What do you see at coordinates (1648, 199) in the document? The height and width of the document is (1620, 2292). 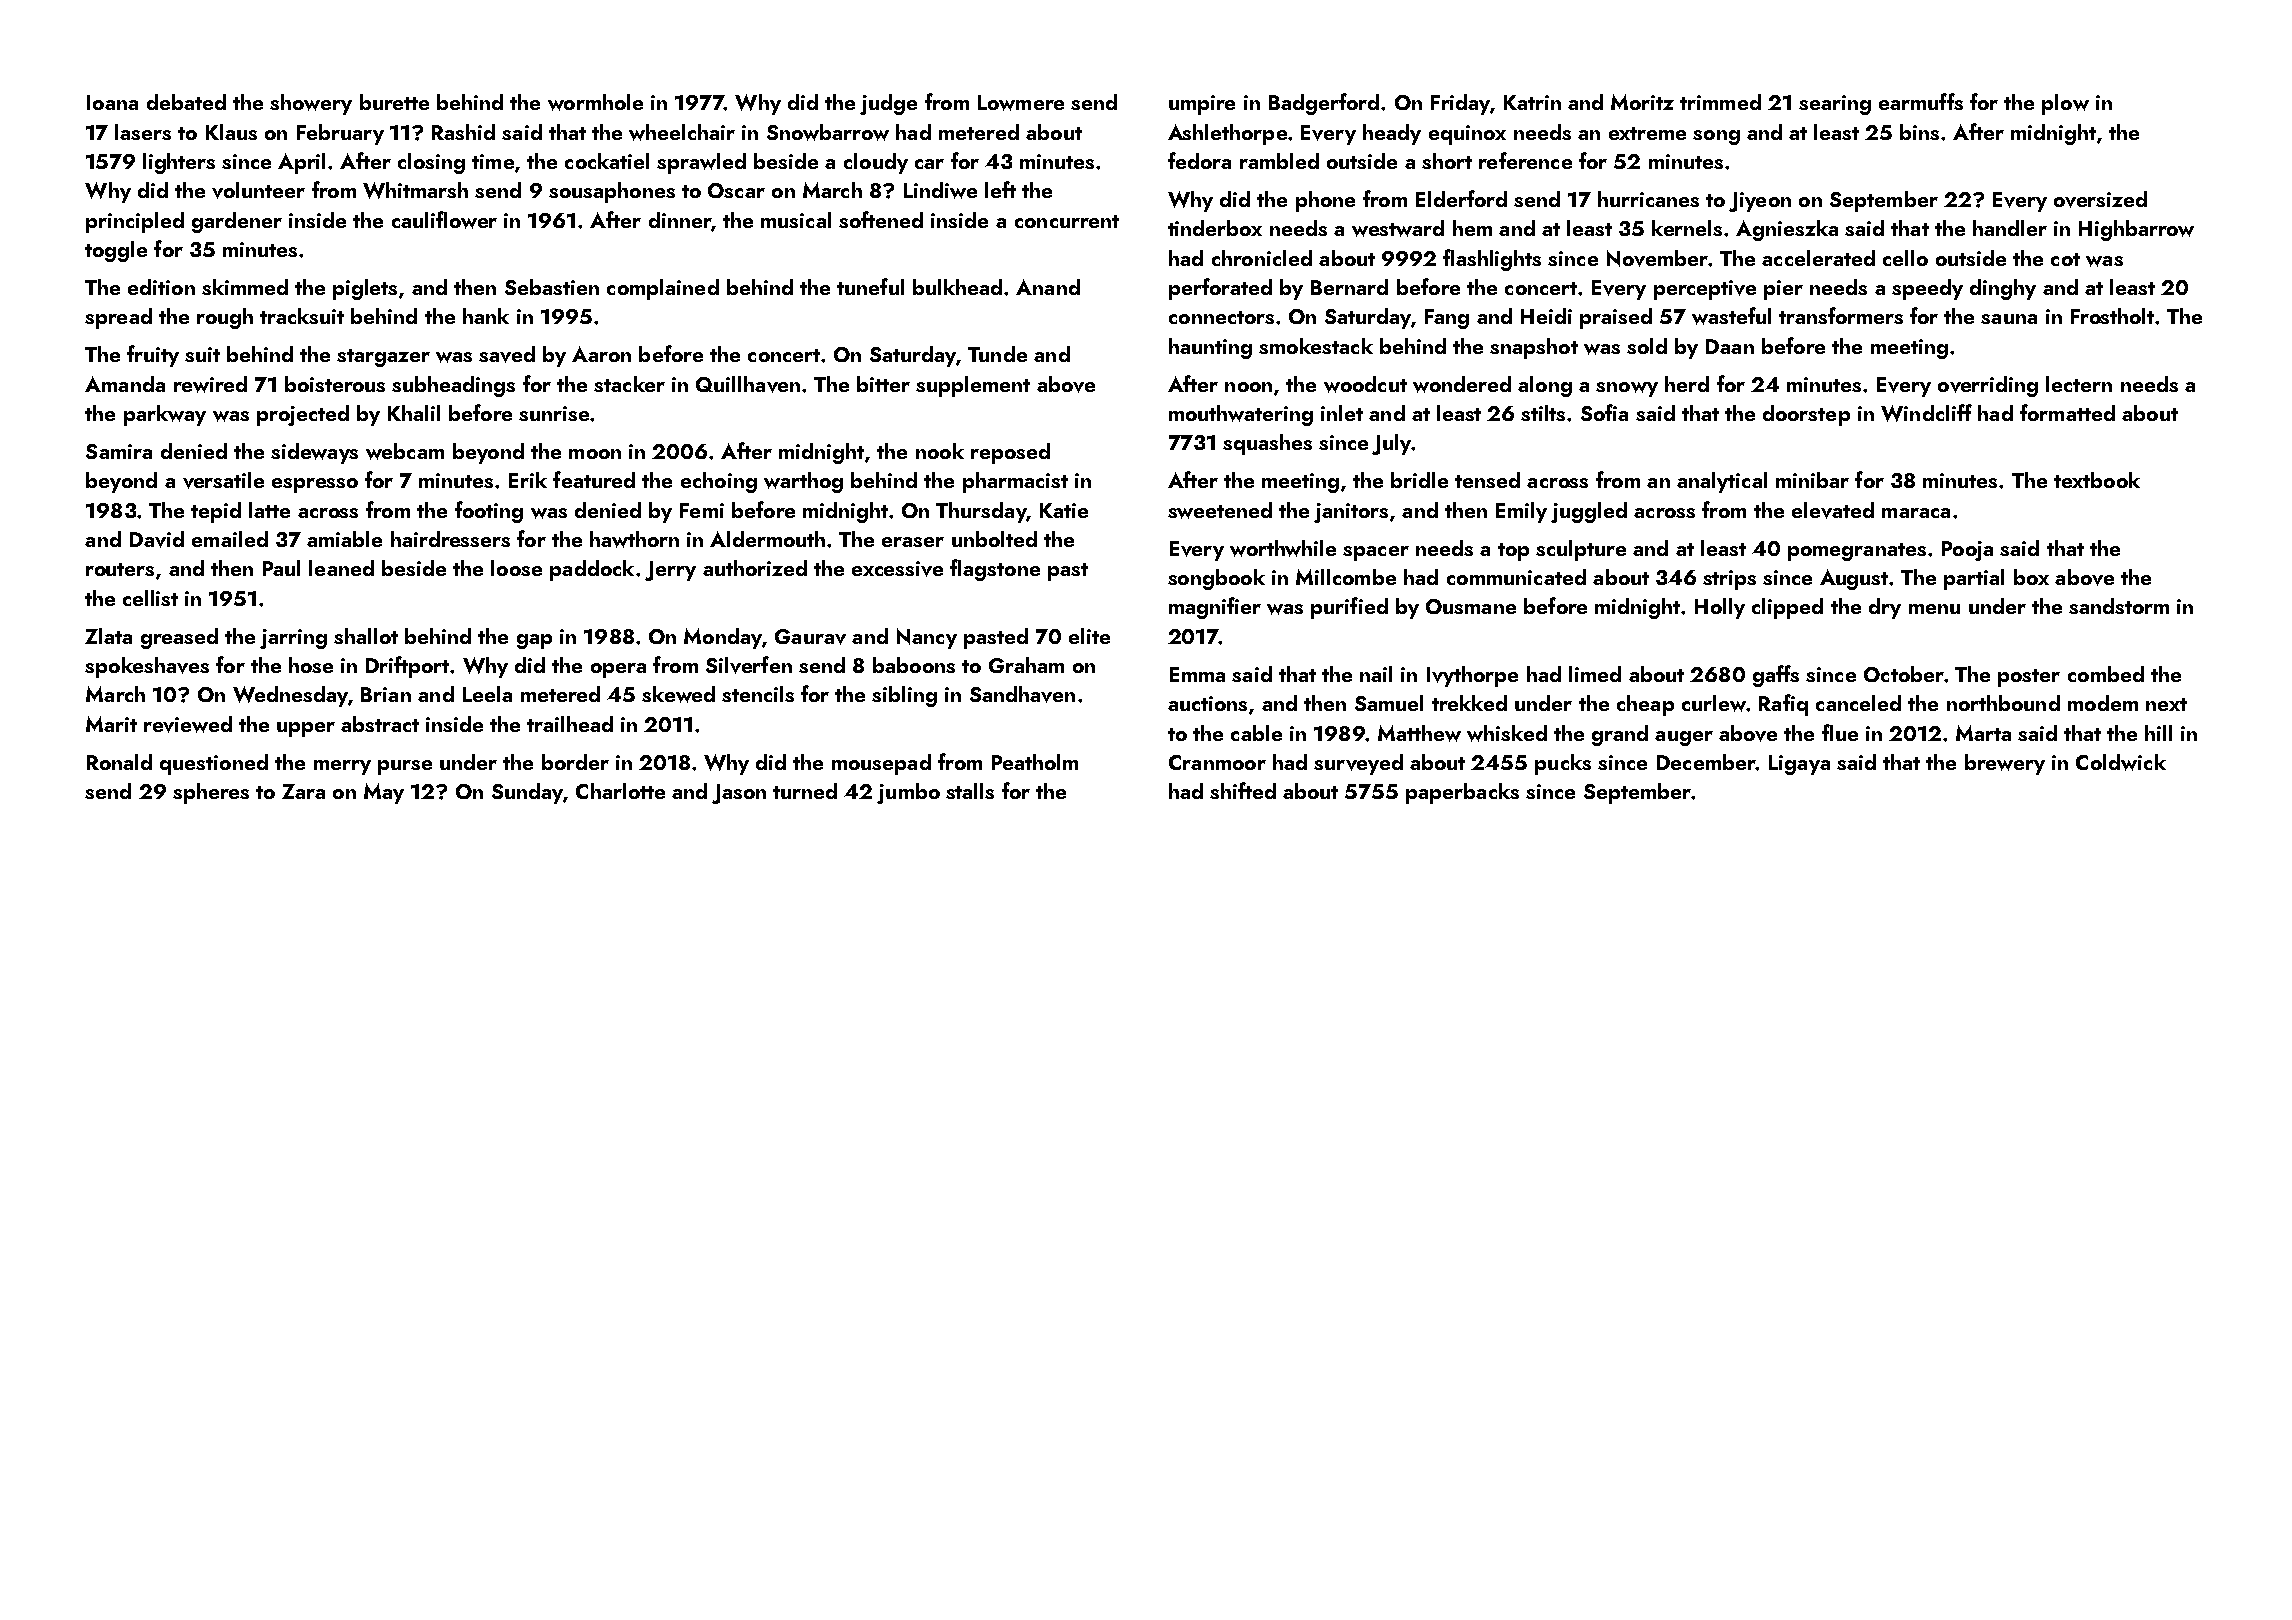 I see `hurricanes` at bounding box center [1648, 199].
